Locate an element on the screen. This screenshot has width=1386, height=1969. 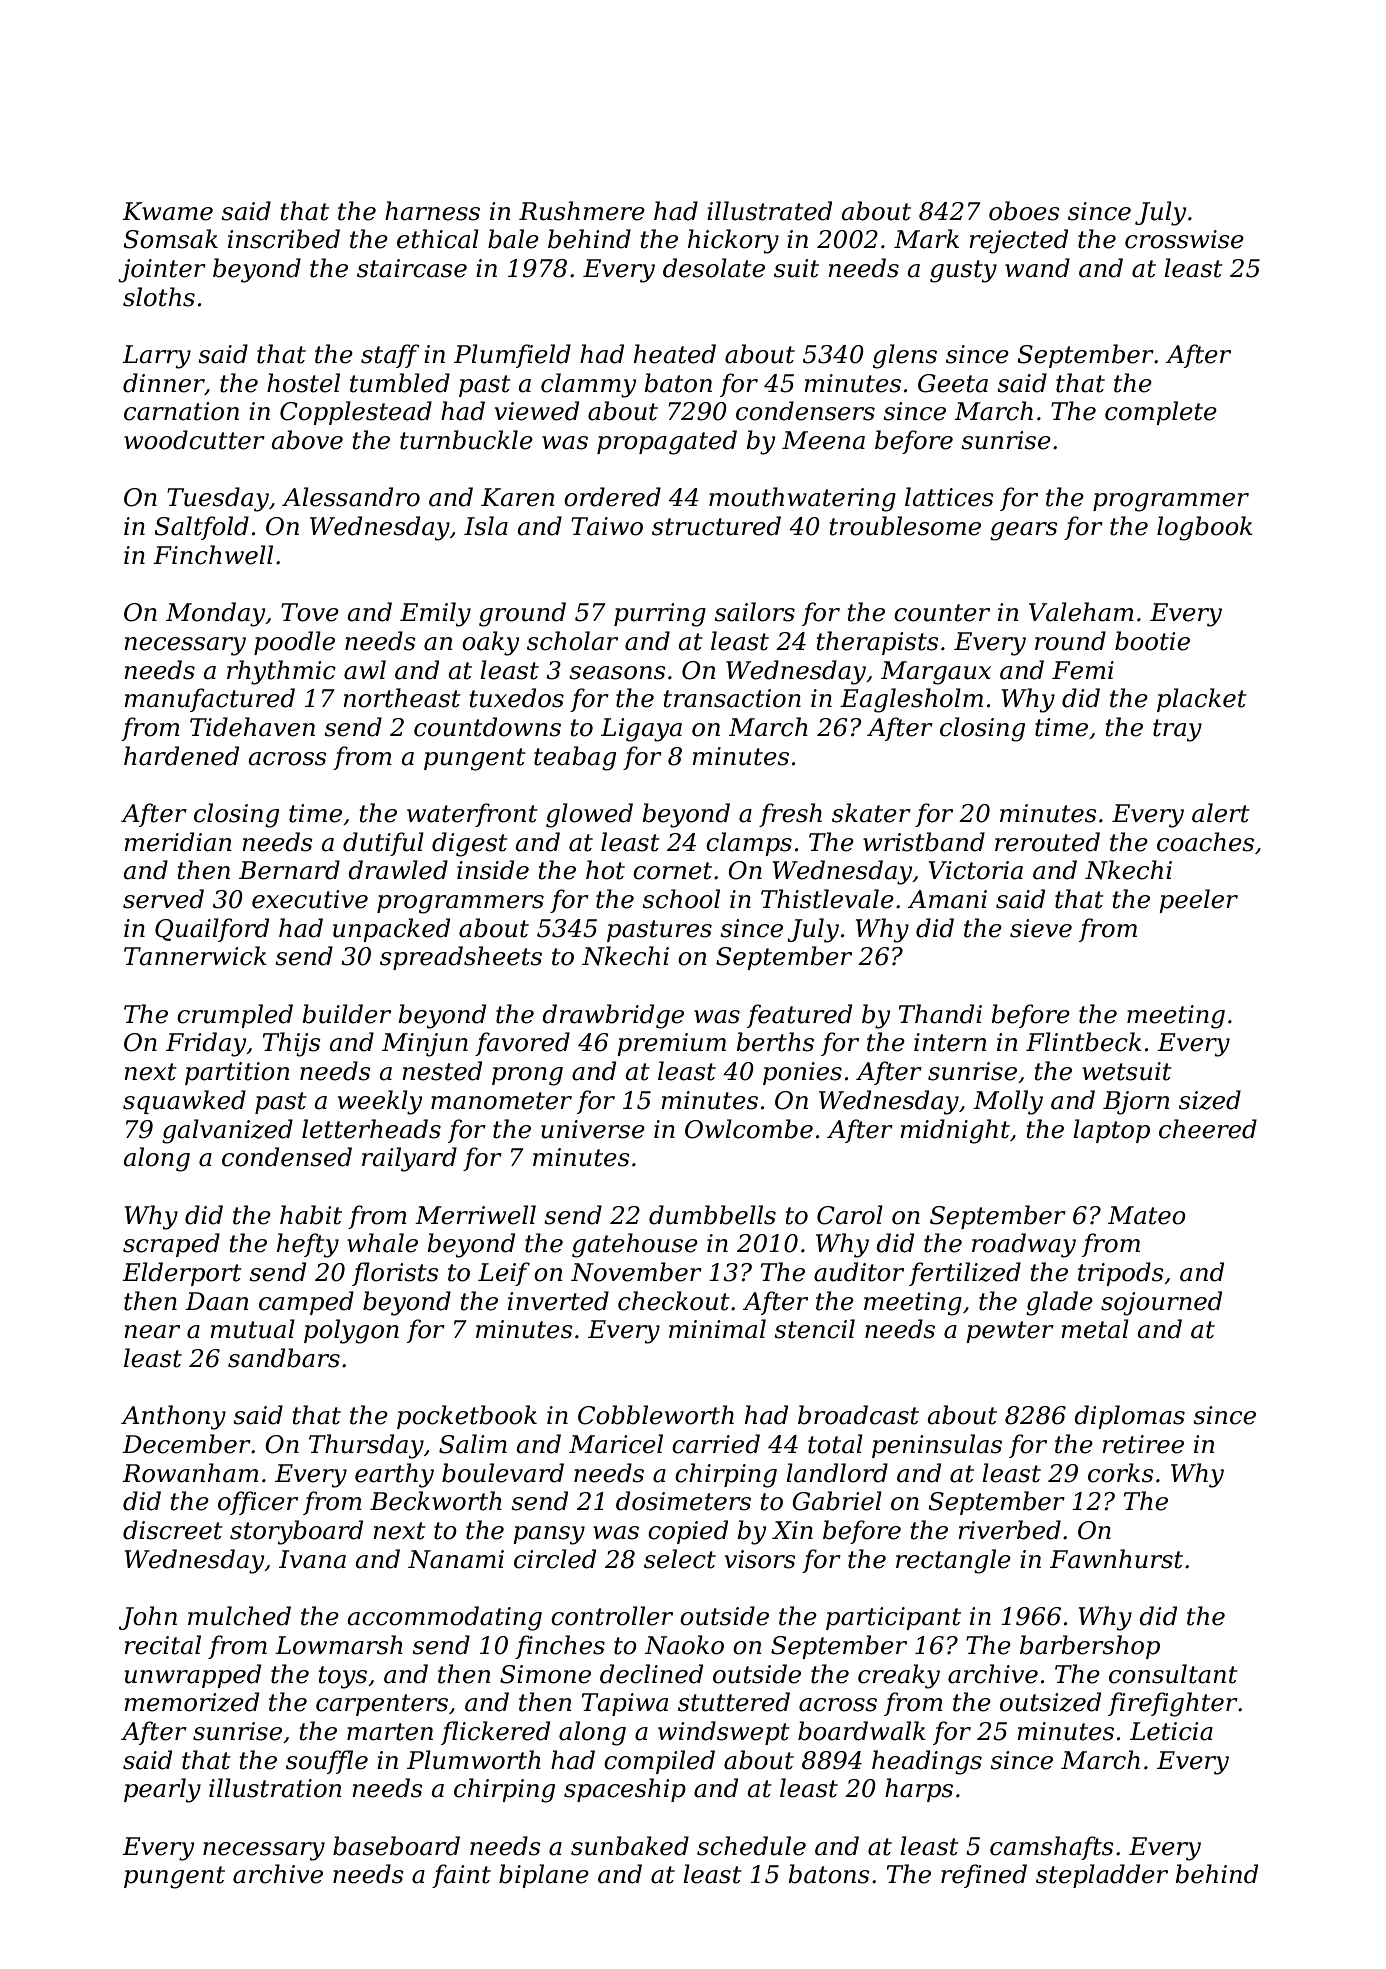
boulevard is located at coordinates (503, 1473).
